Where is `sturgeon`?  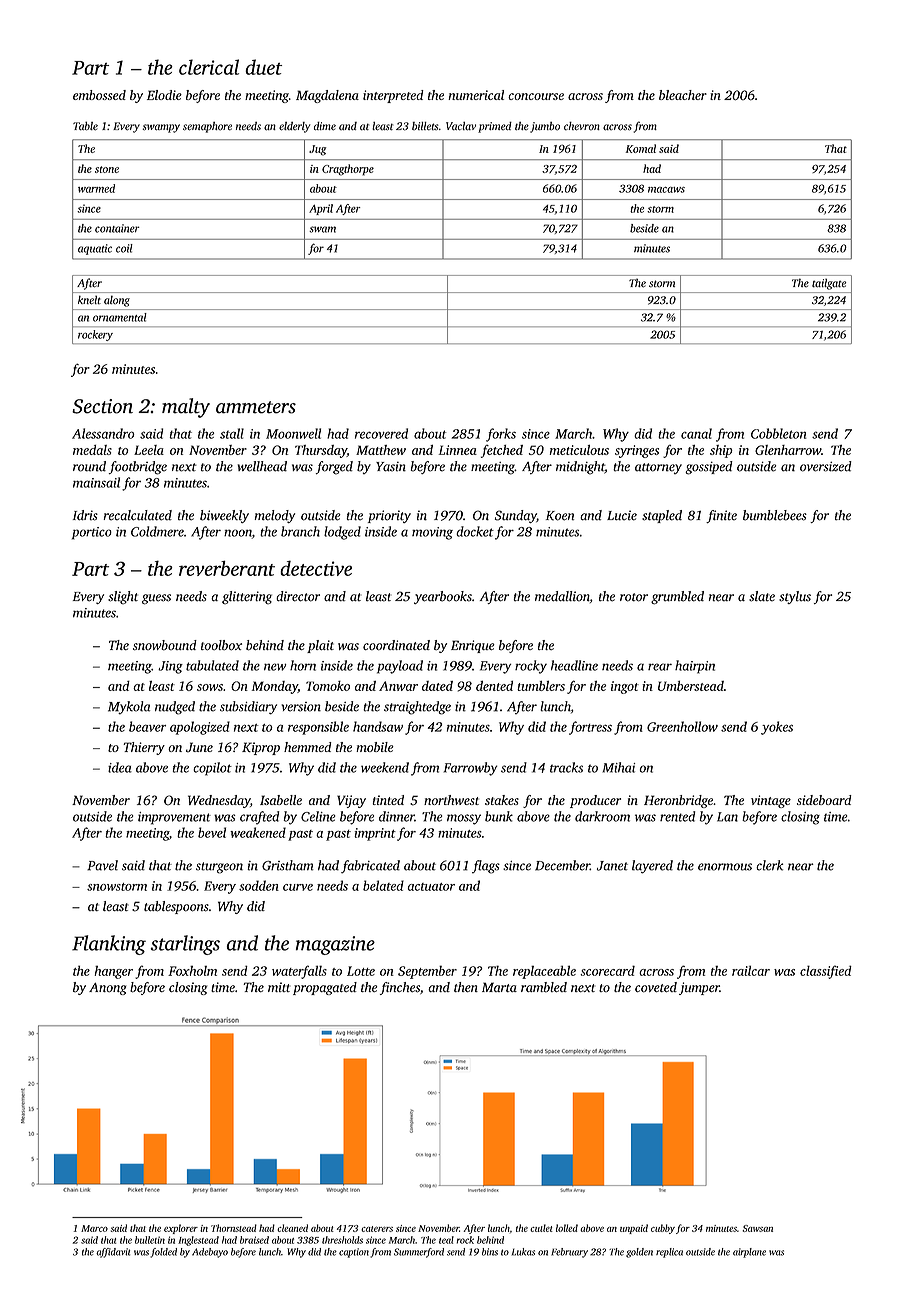
sturgeon is located at coordinates (219, 868).
